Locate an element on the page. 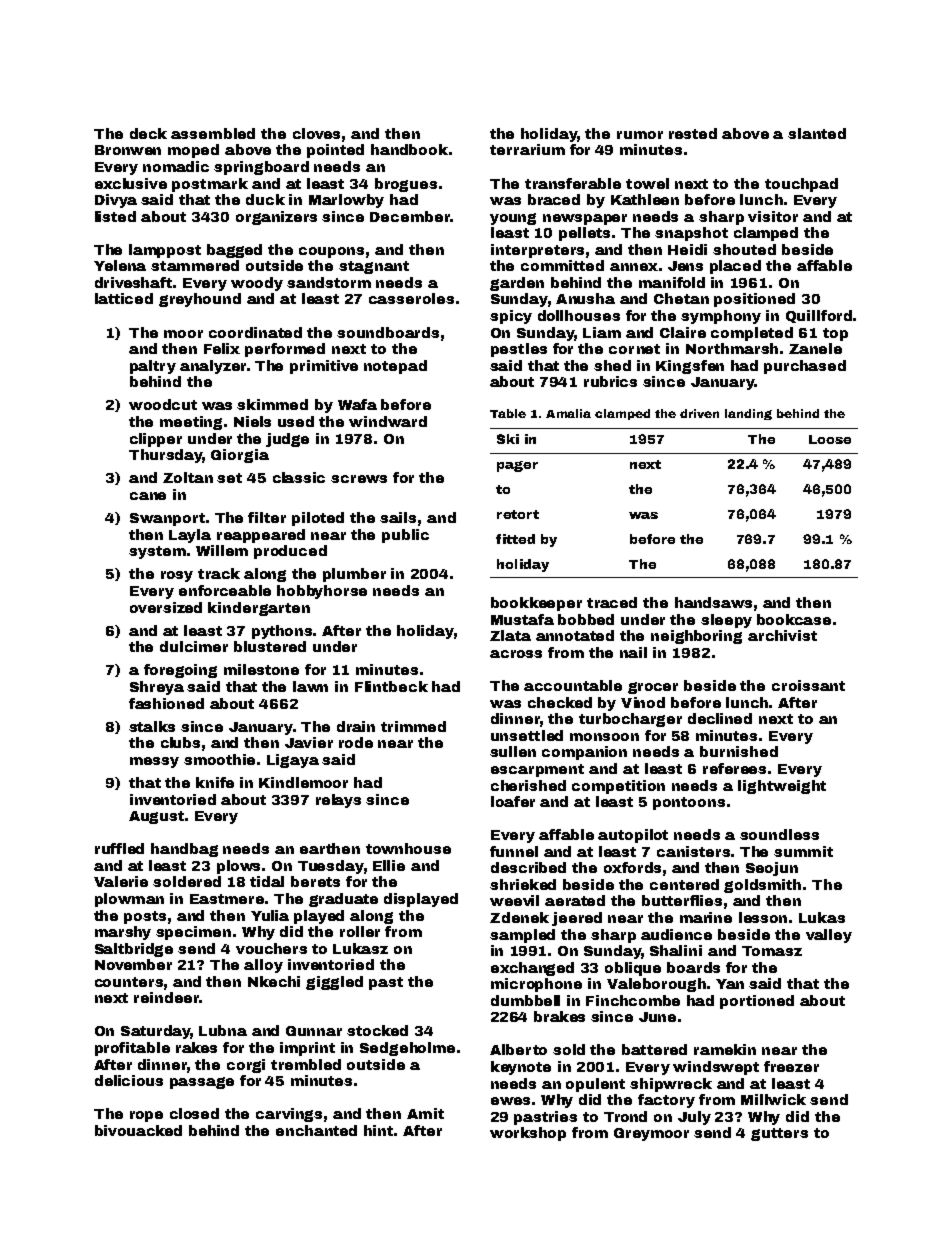 The image size is (952, 1233). pager is located at coordinates (517, 466).
